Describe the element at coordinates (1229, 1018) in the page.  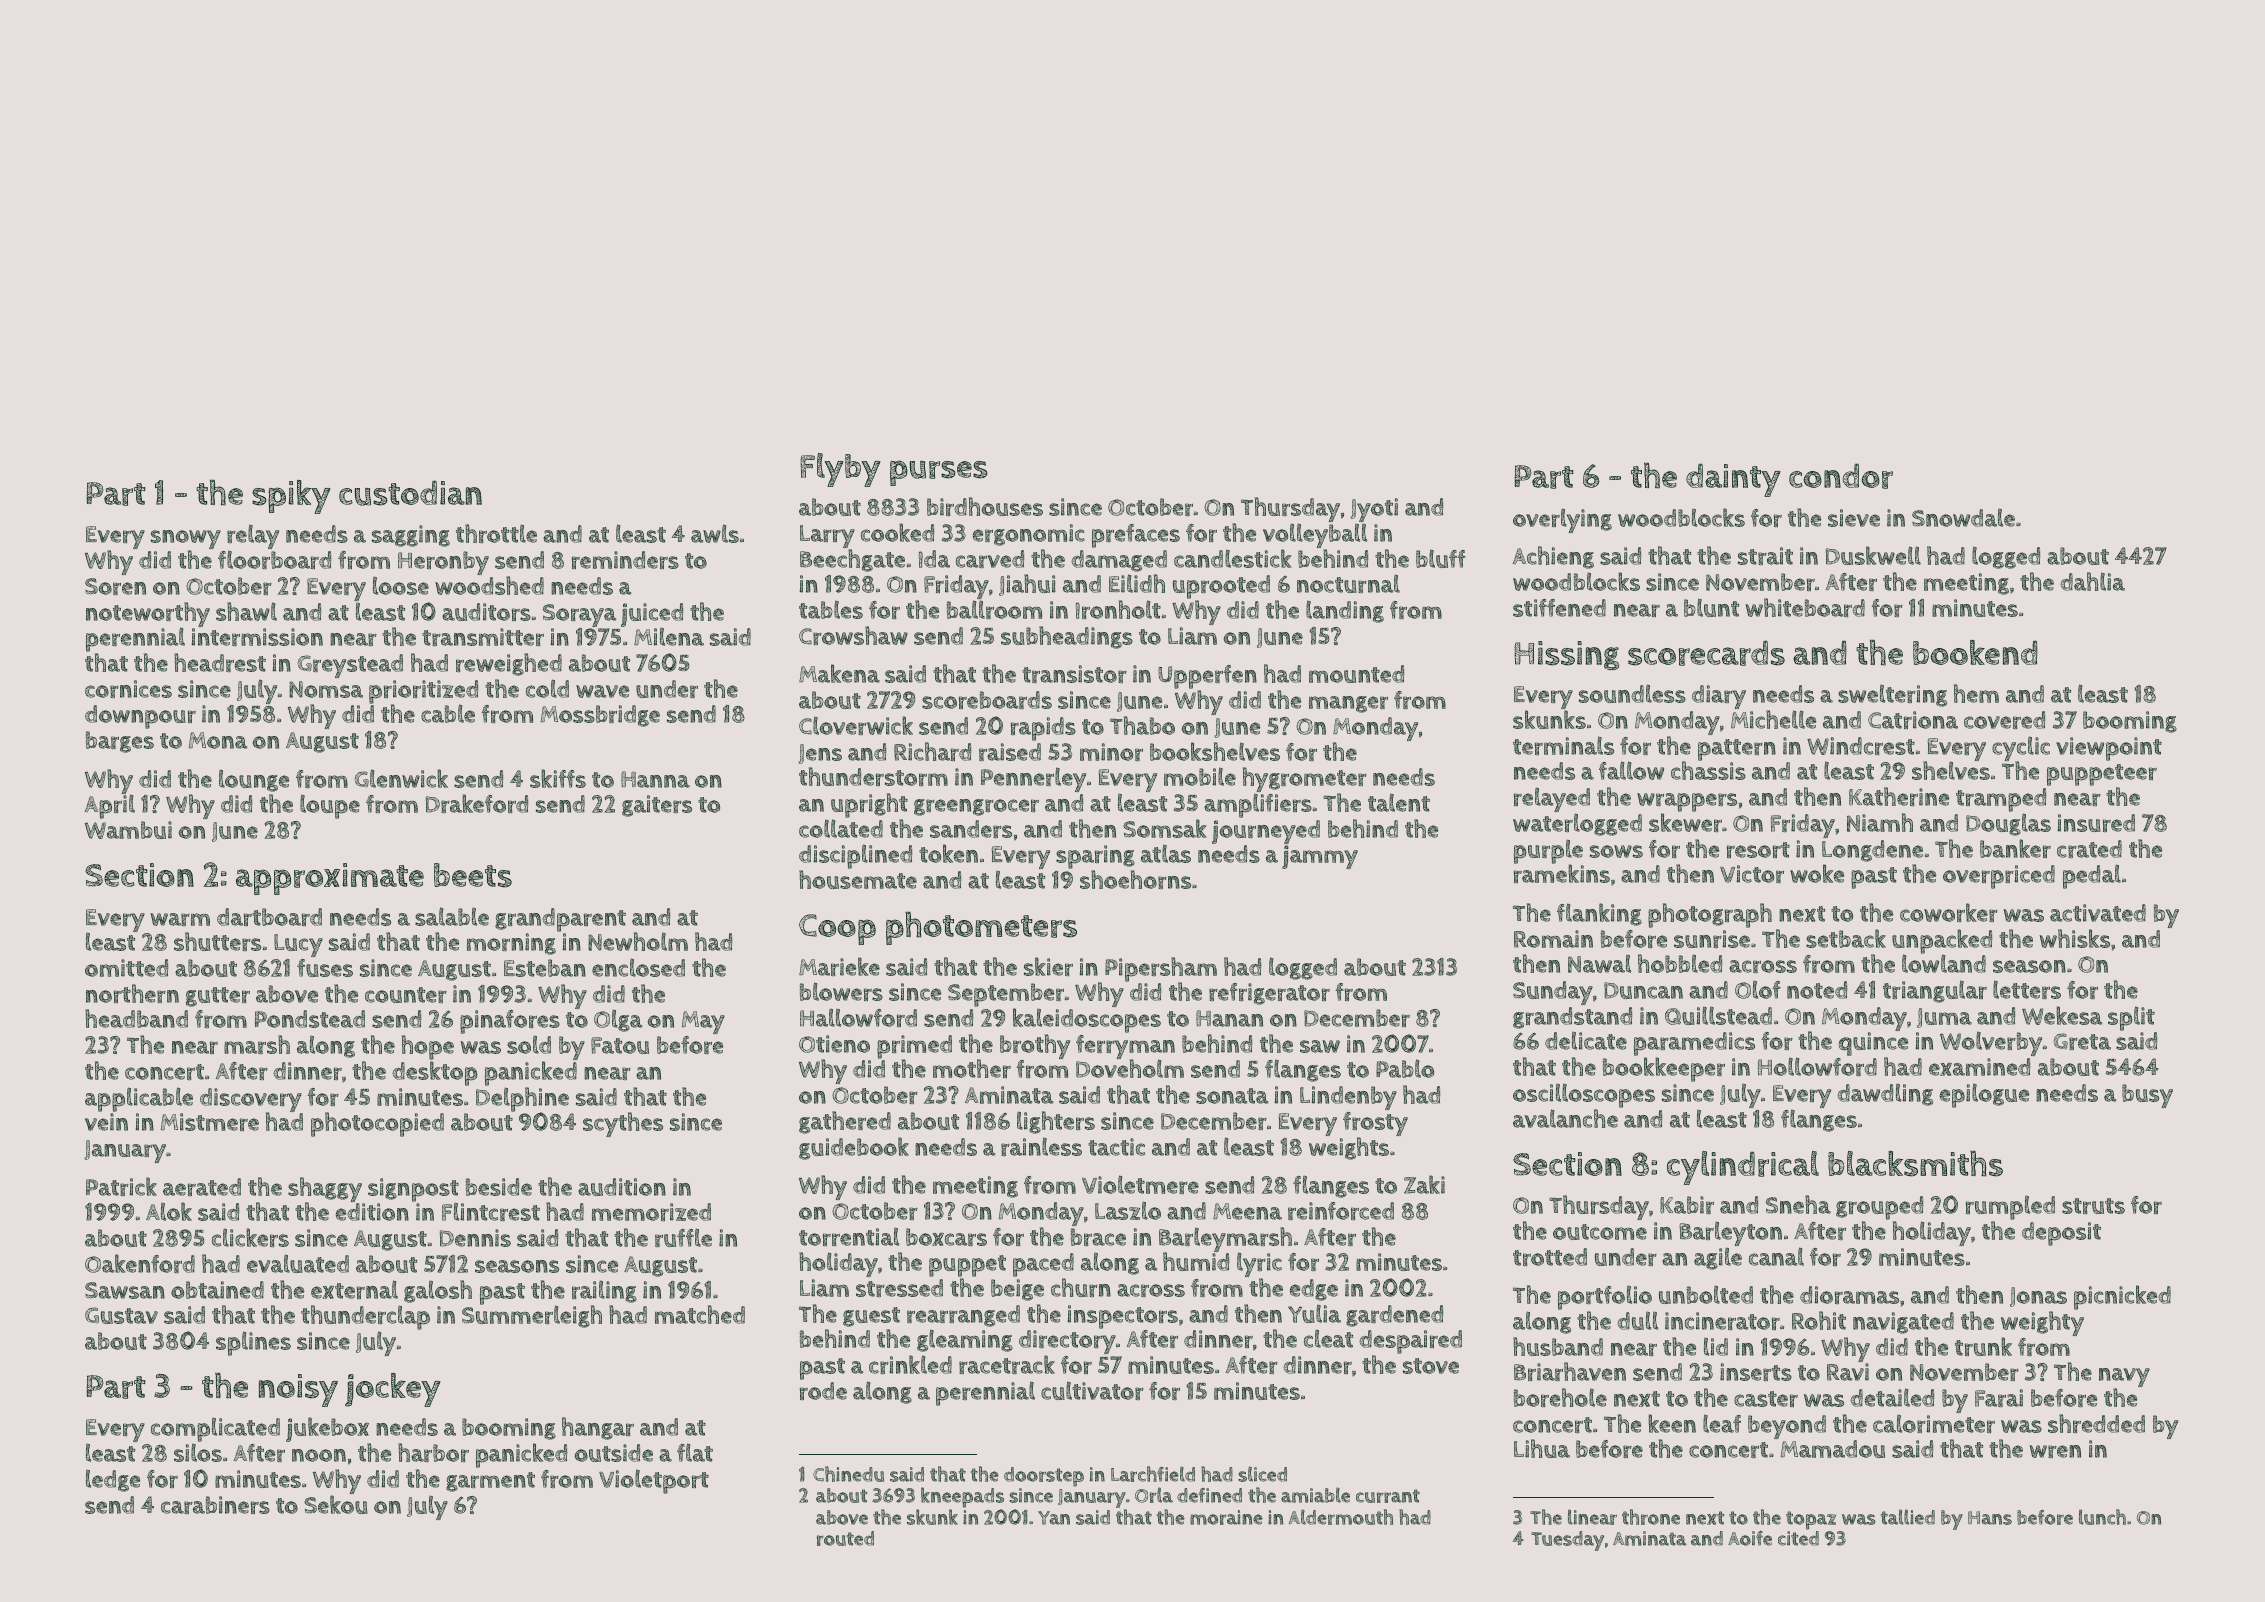
I see `Hanan` at that location.
